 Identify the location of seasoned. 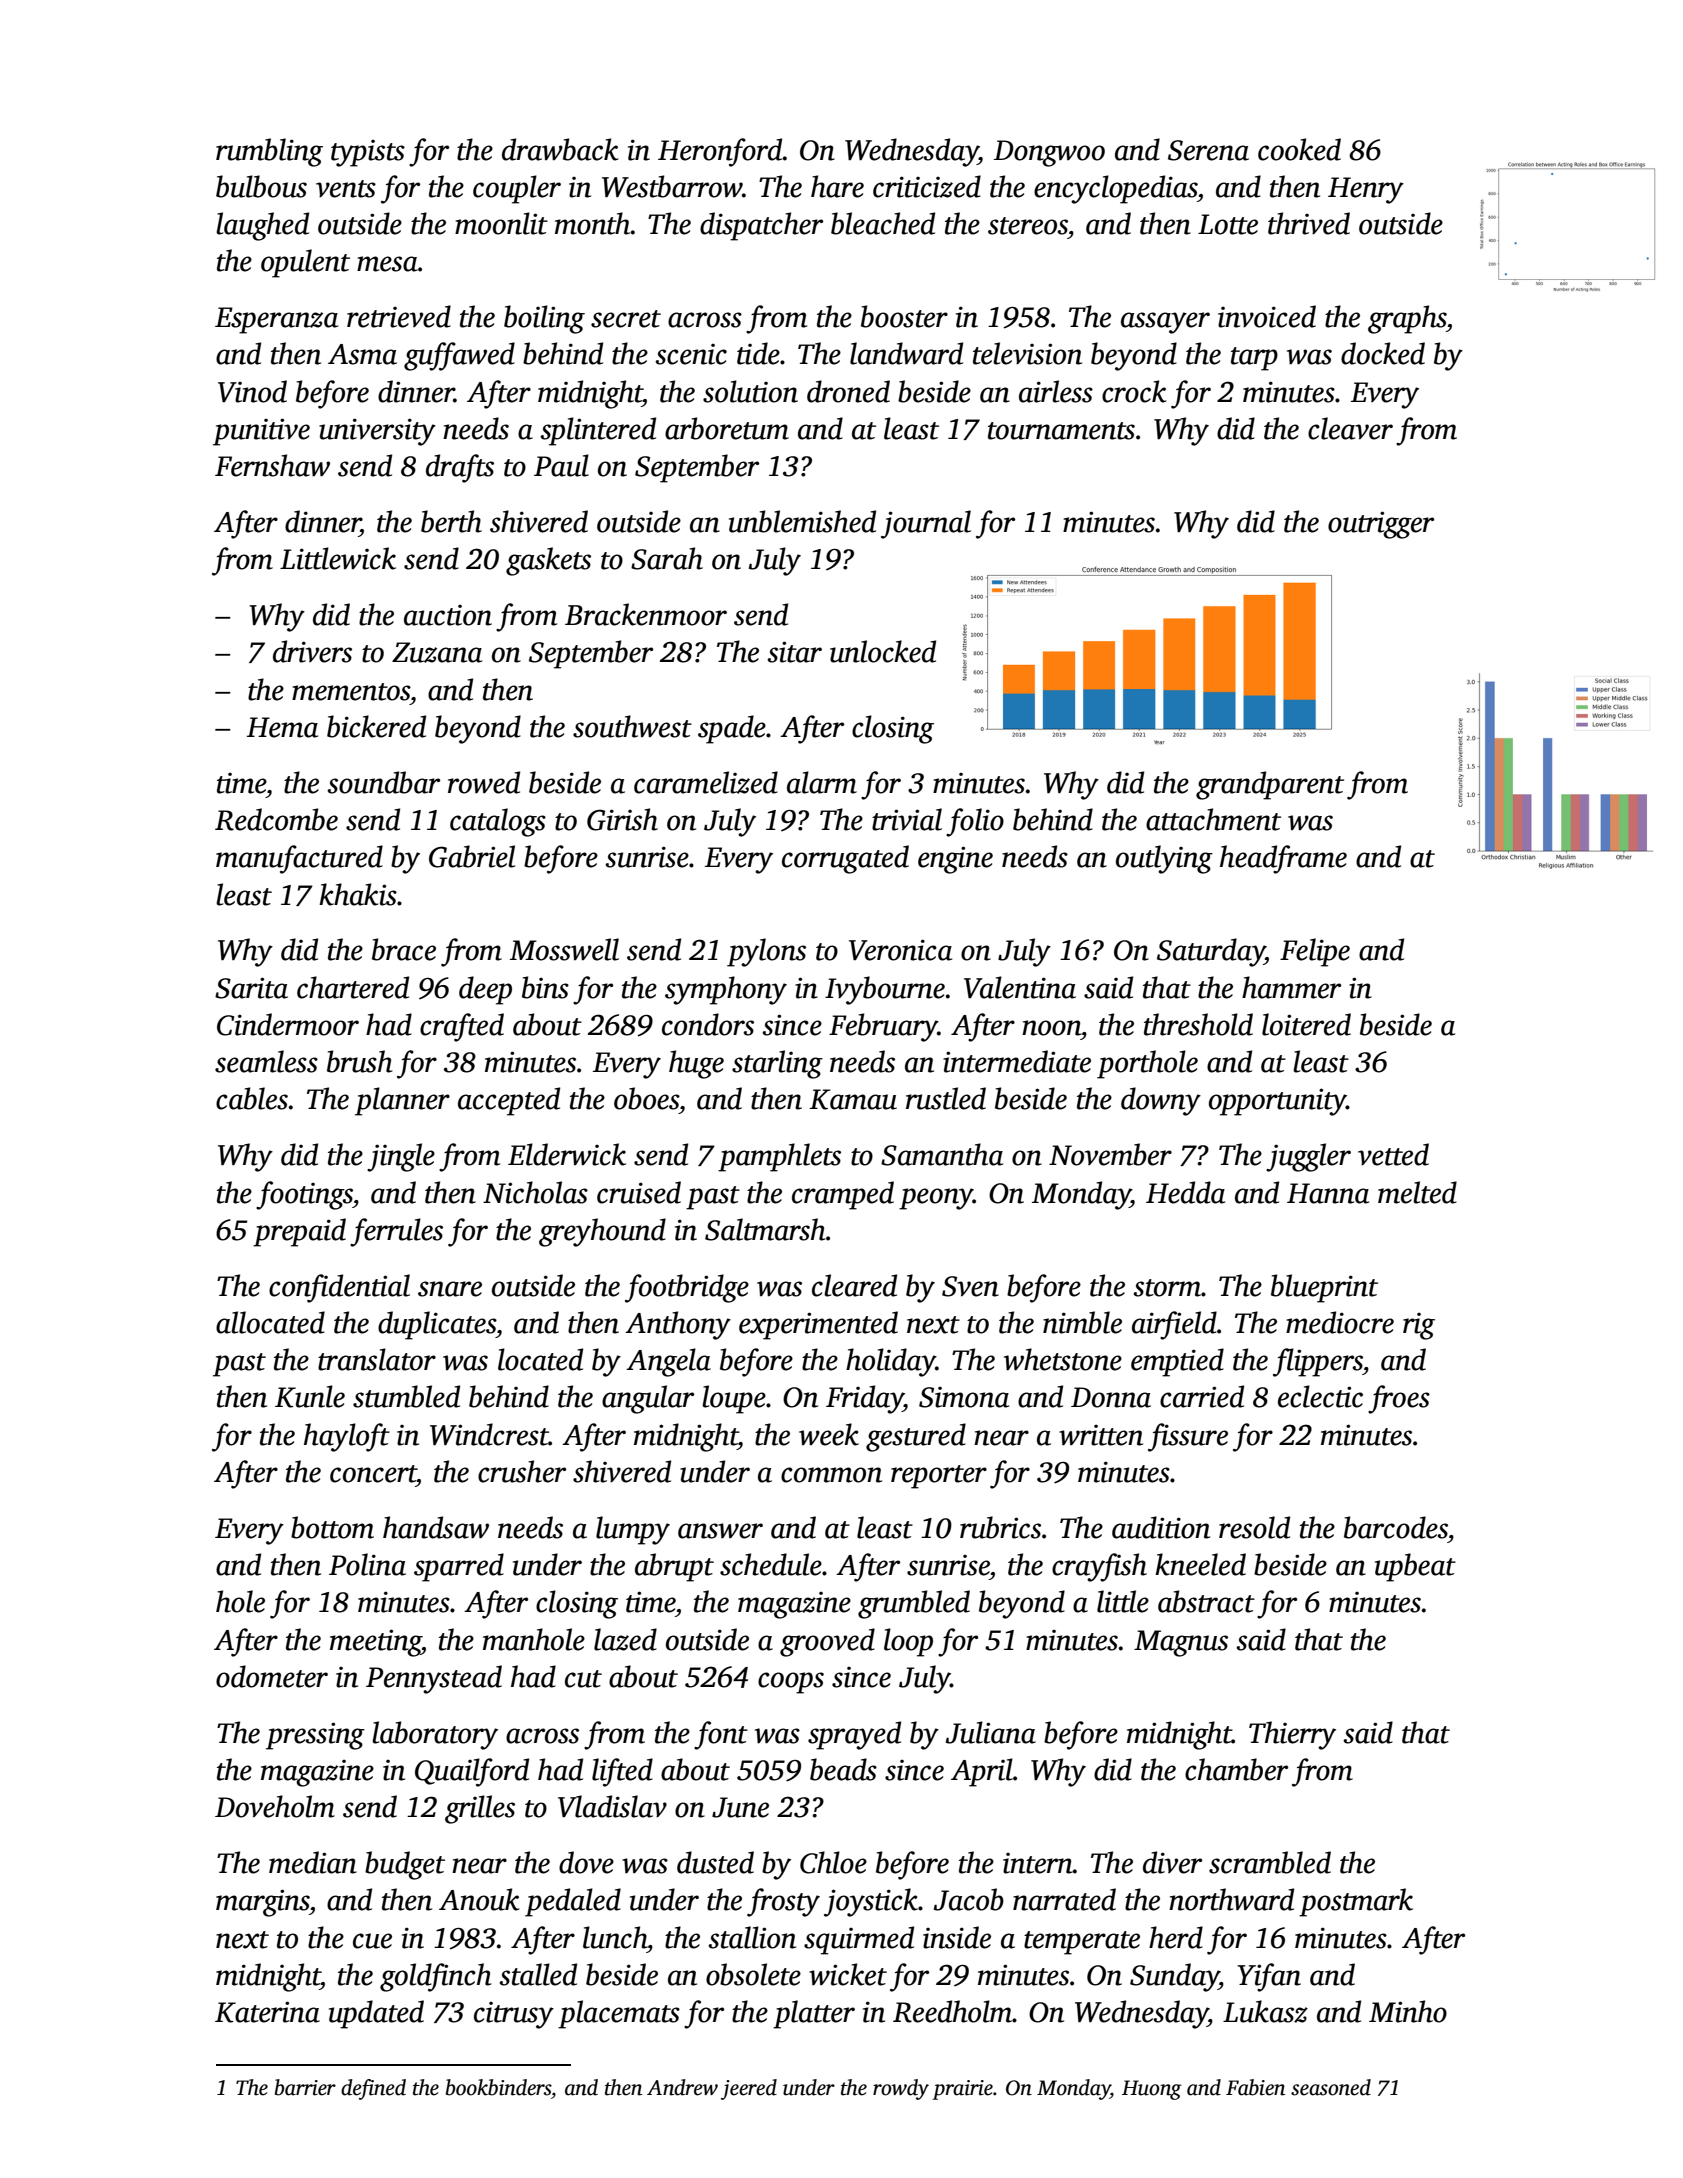
(1331, 2087).
